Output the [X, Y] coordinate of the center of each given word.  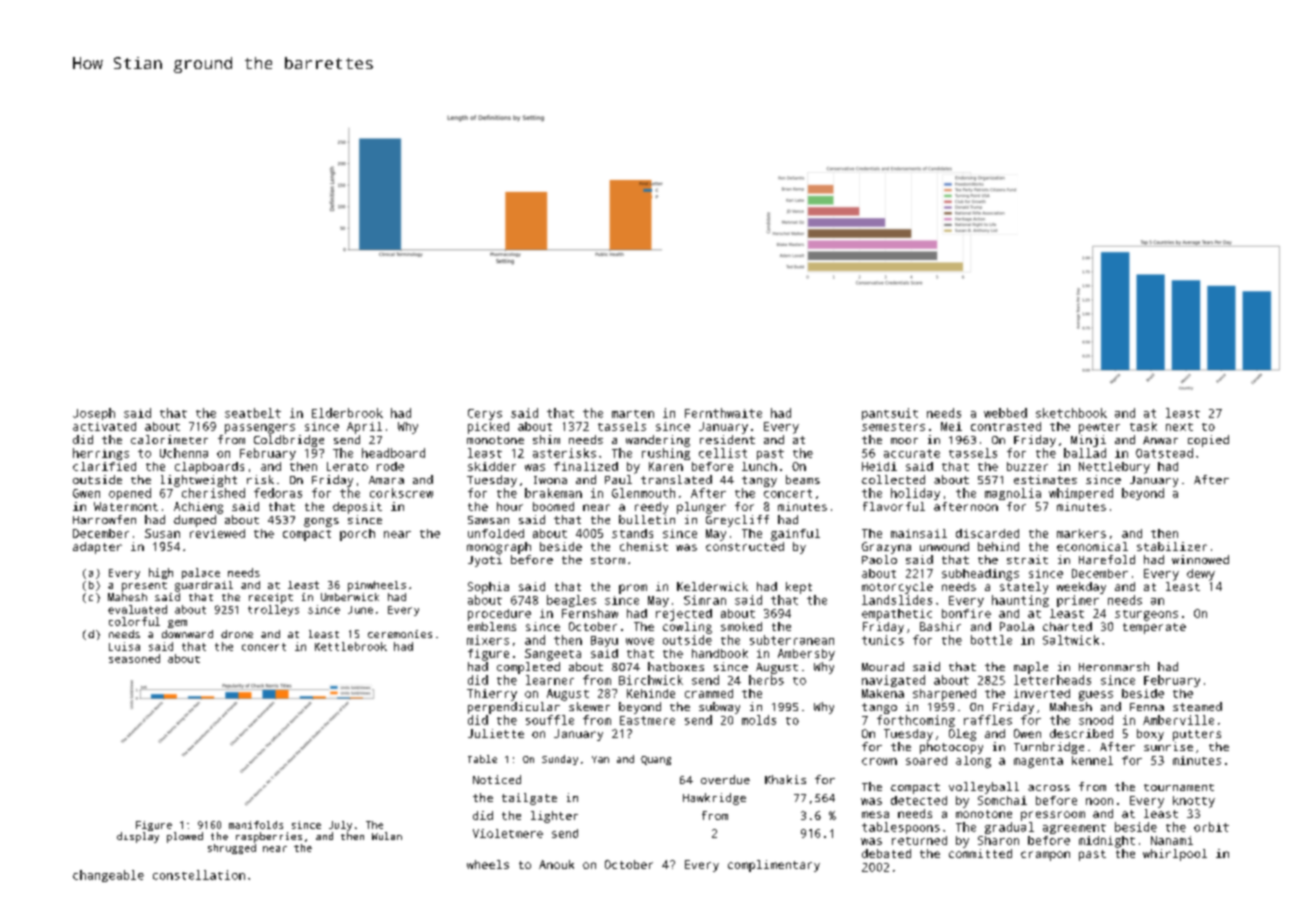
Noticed [497, 779]
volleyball [984, 788]
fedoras [278, 493]
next [1179, 427]
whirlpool [1175, 855]
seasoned [134, 658]
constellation [199, 875]
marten [633, 414]
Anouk [556, 864]
